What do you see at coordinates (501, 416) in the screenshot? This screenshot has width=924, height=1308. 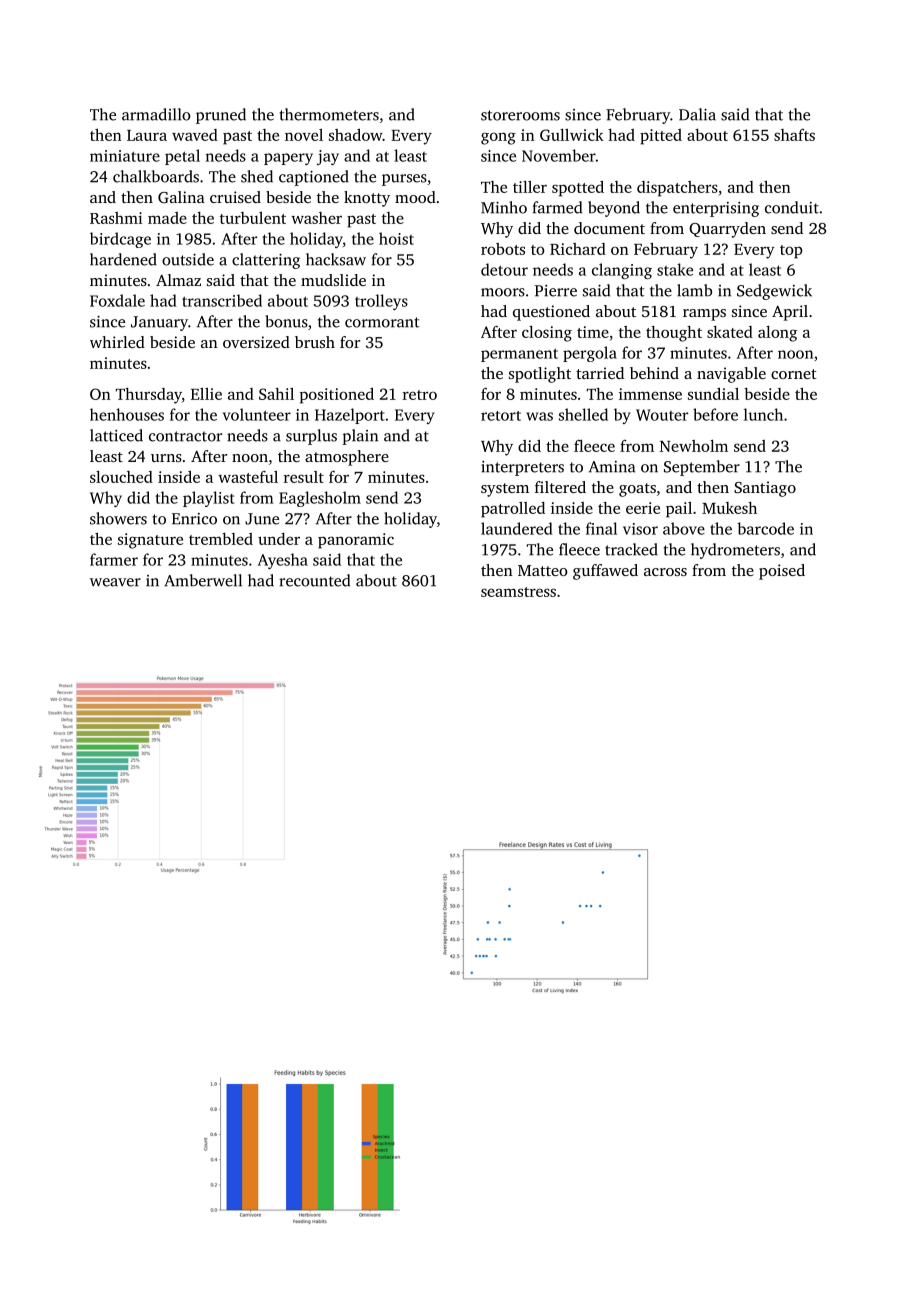 I see `retort` at bounding box center [501, 416].
